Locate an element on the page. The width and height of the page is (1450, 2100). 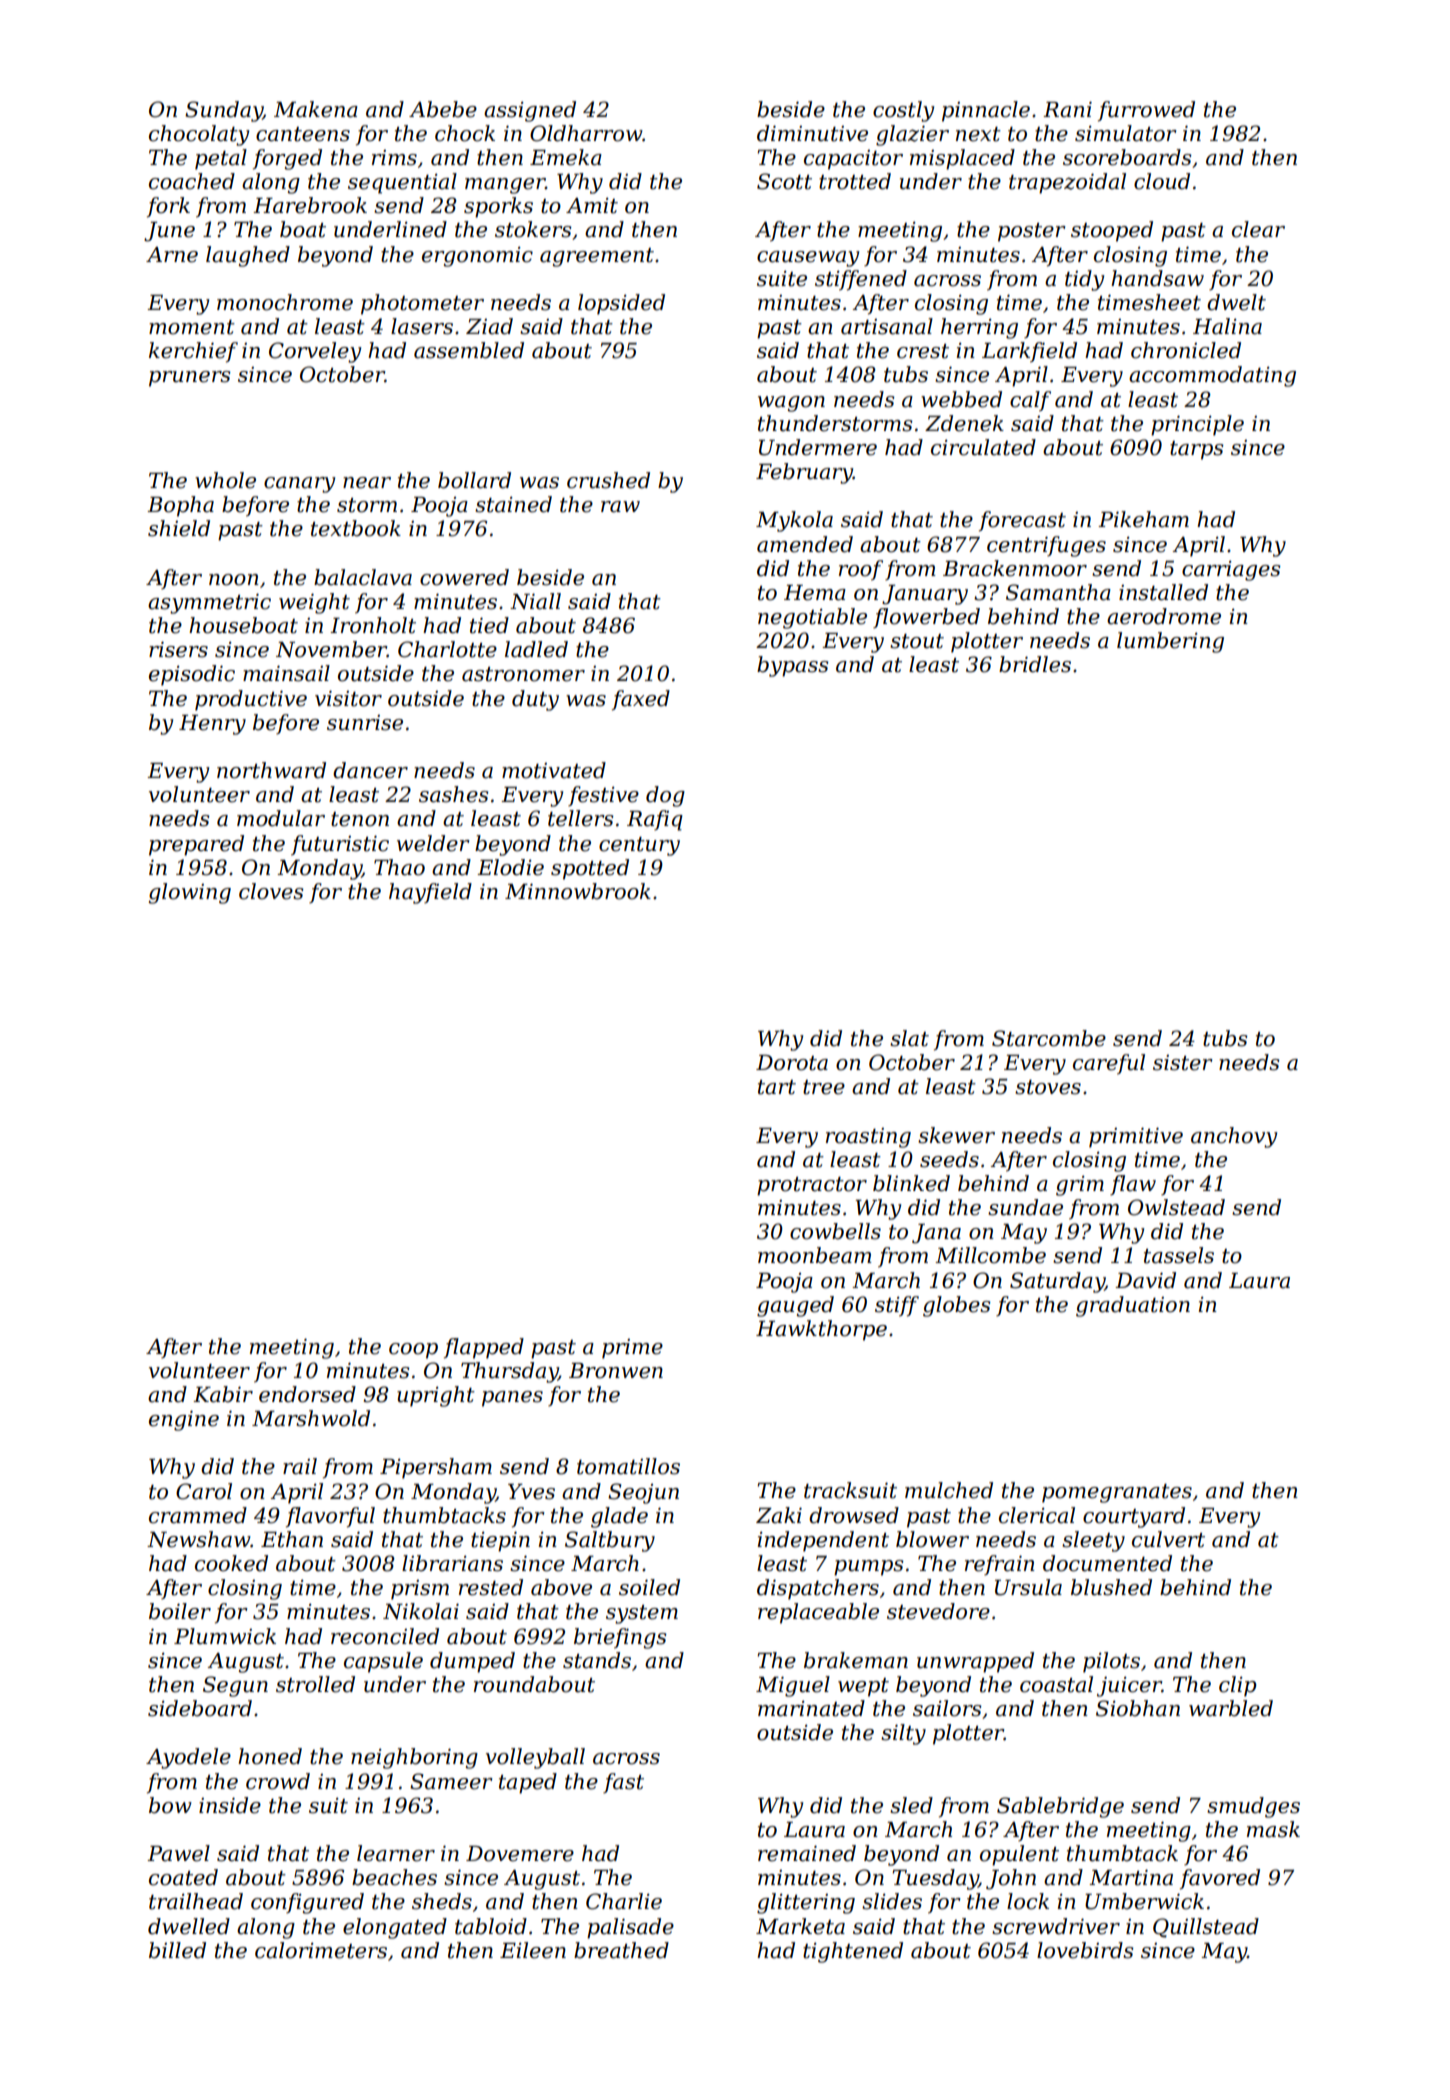
furrowed is located at coordinates (1146, 111).
